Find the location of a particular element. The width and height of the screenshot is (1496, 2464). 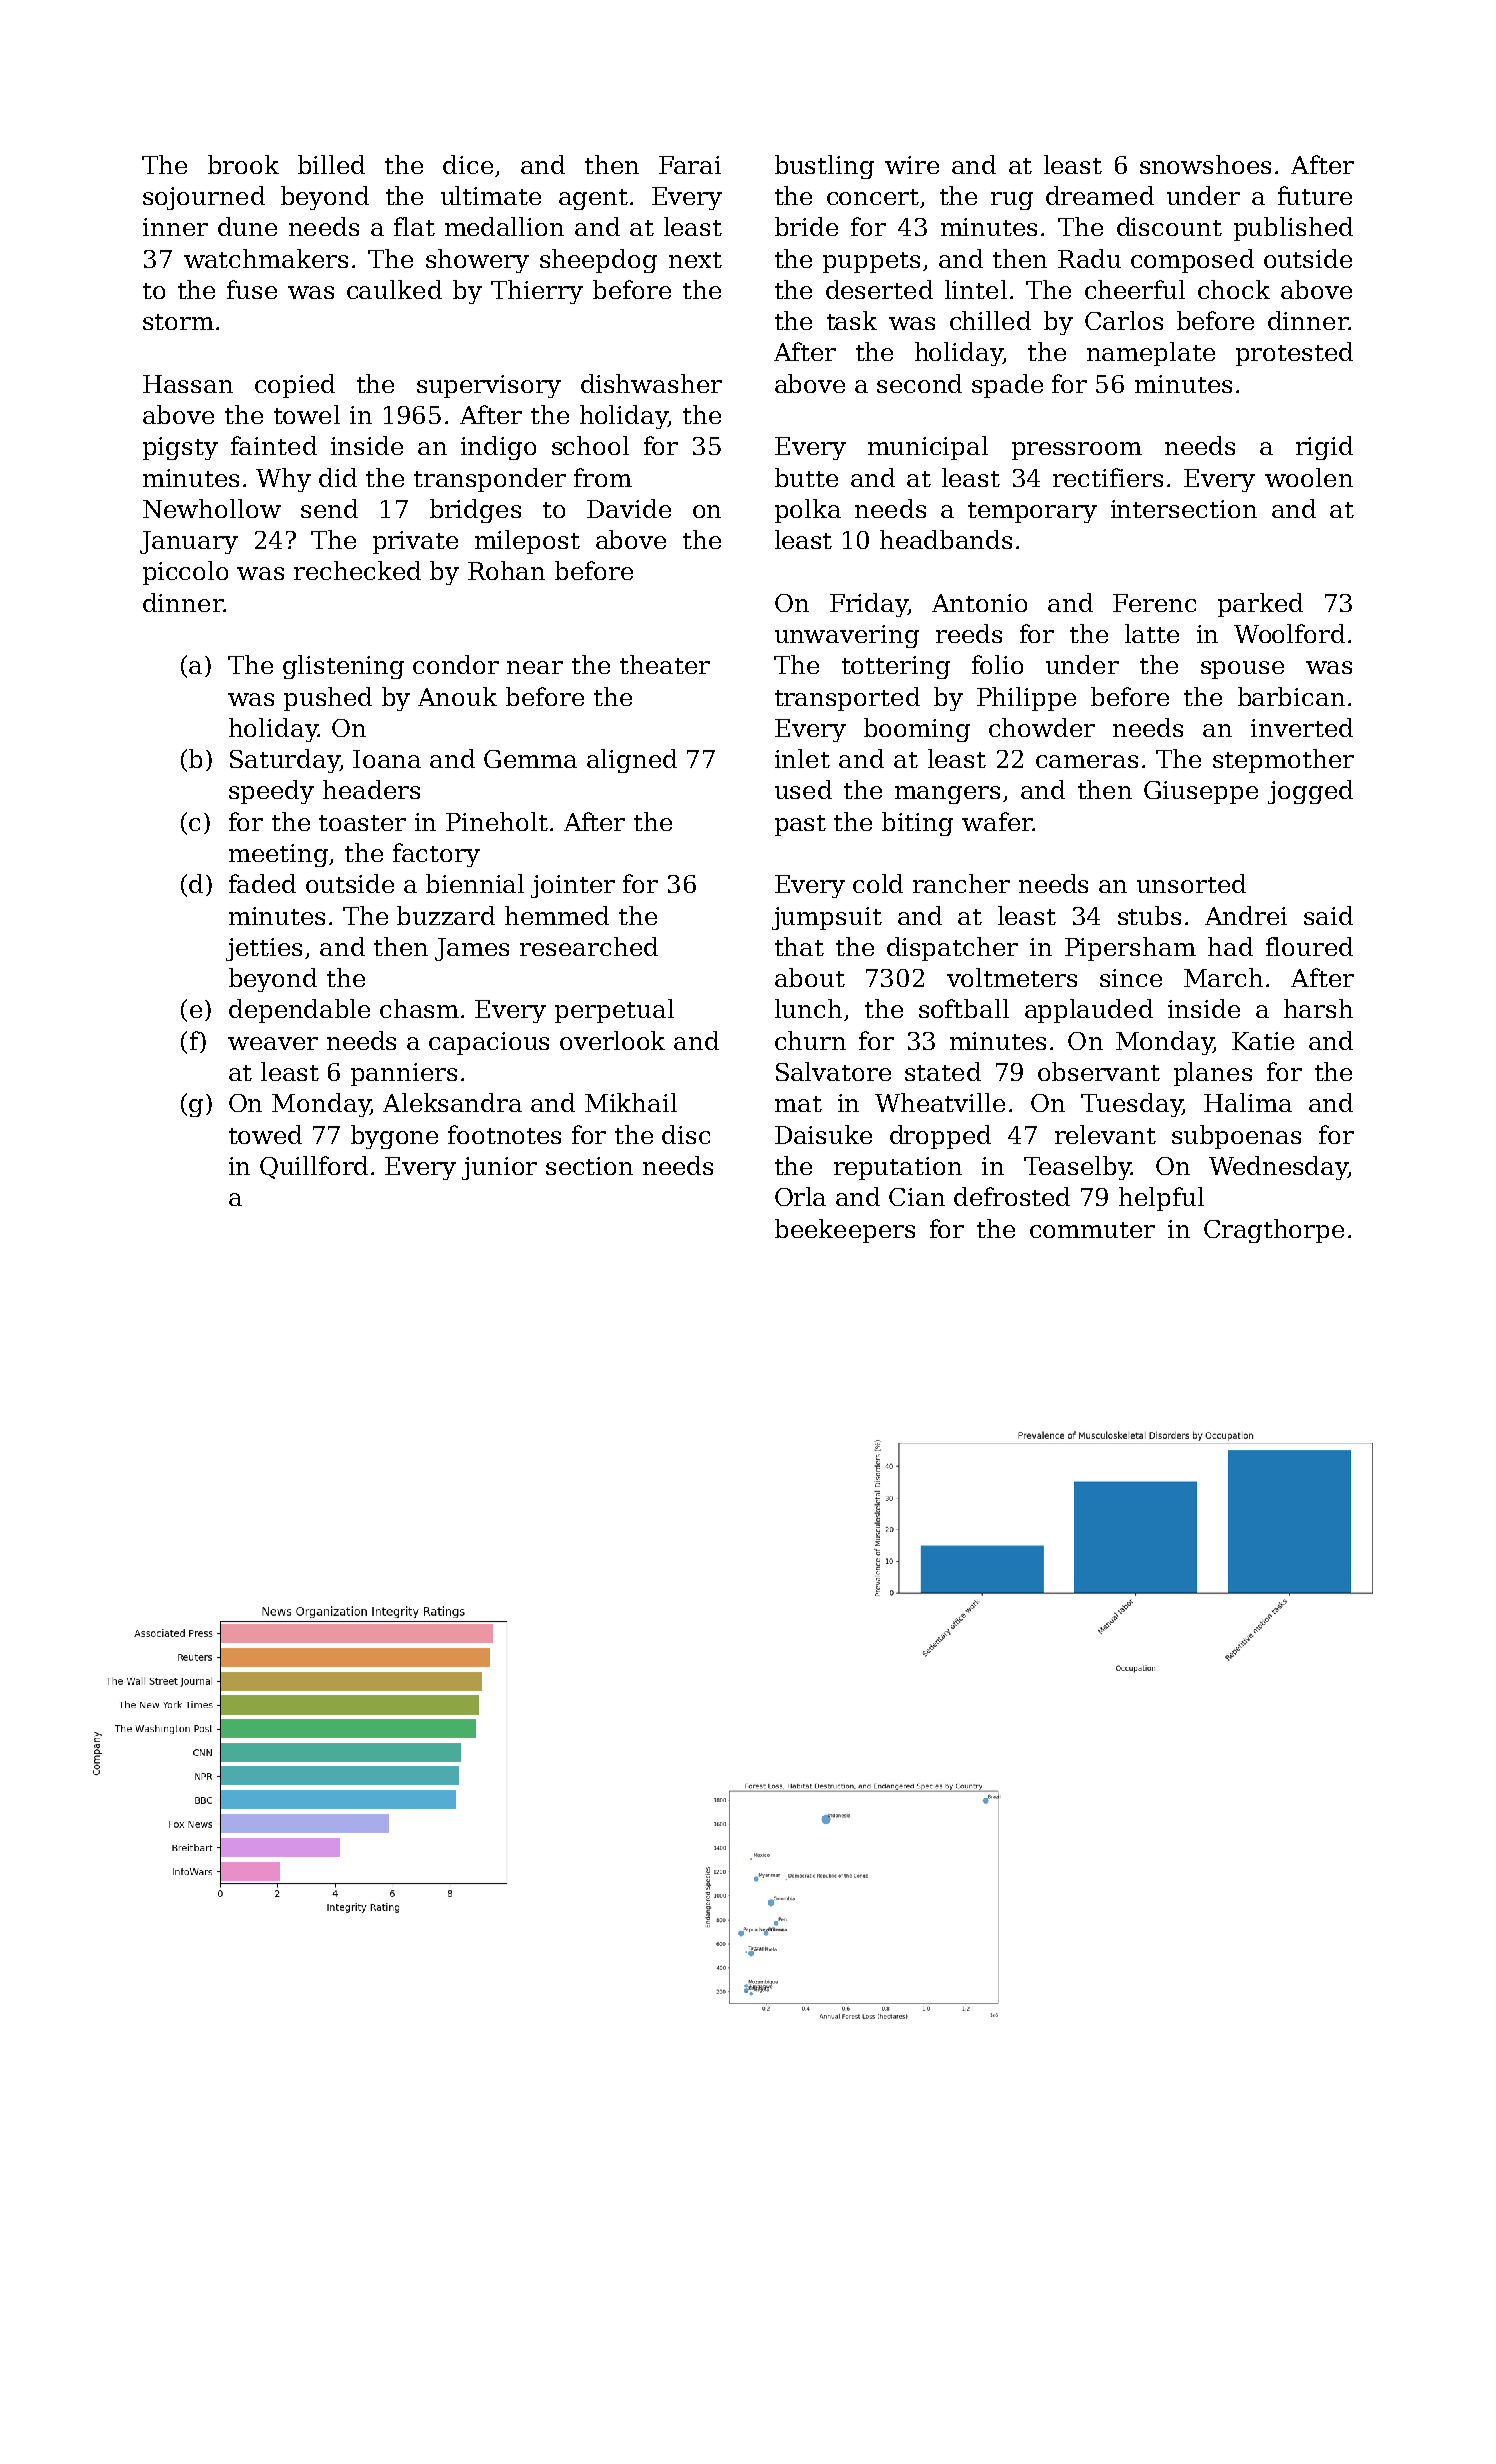

transponder is located at coordinates (490, 480).
